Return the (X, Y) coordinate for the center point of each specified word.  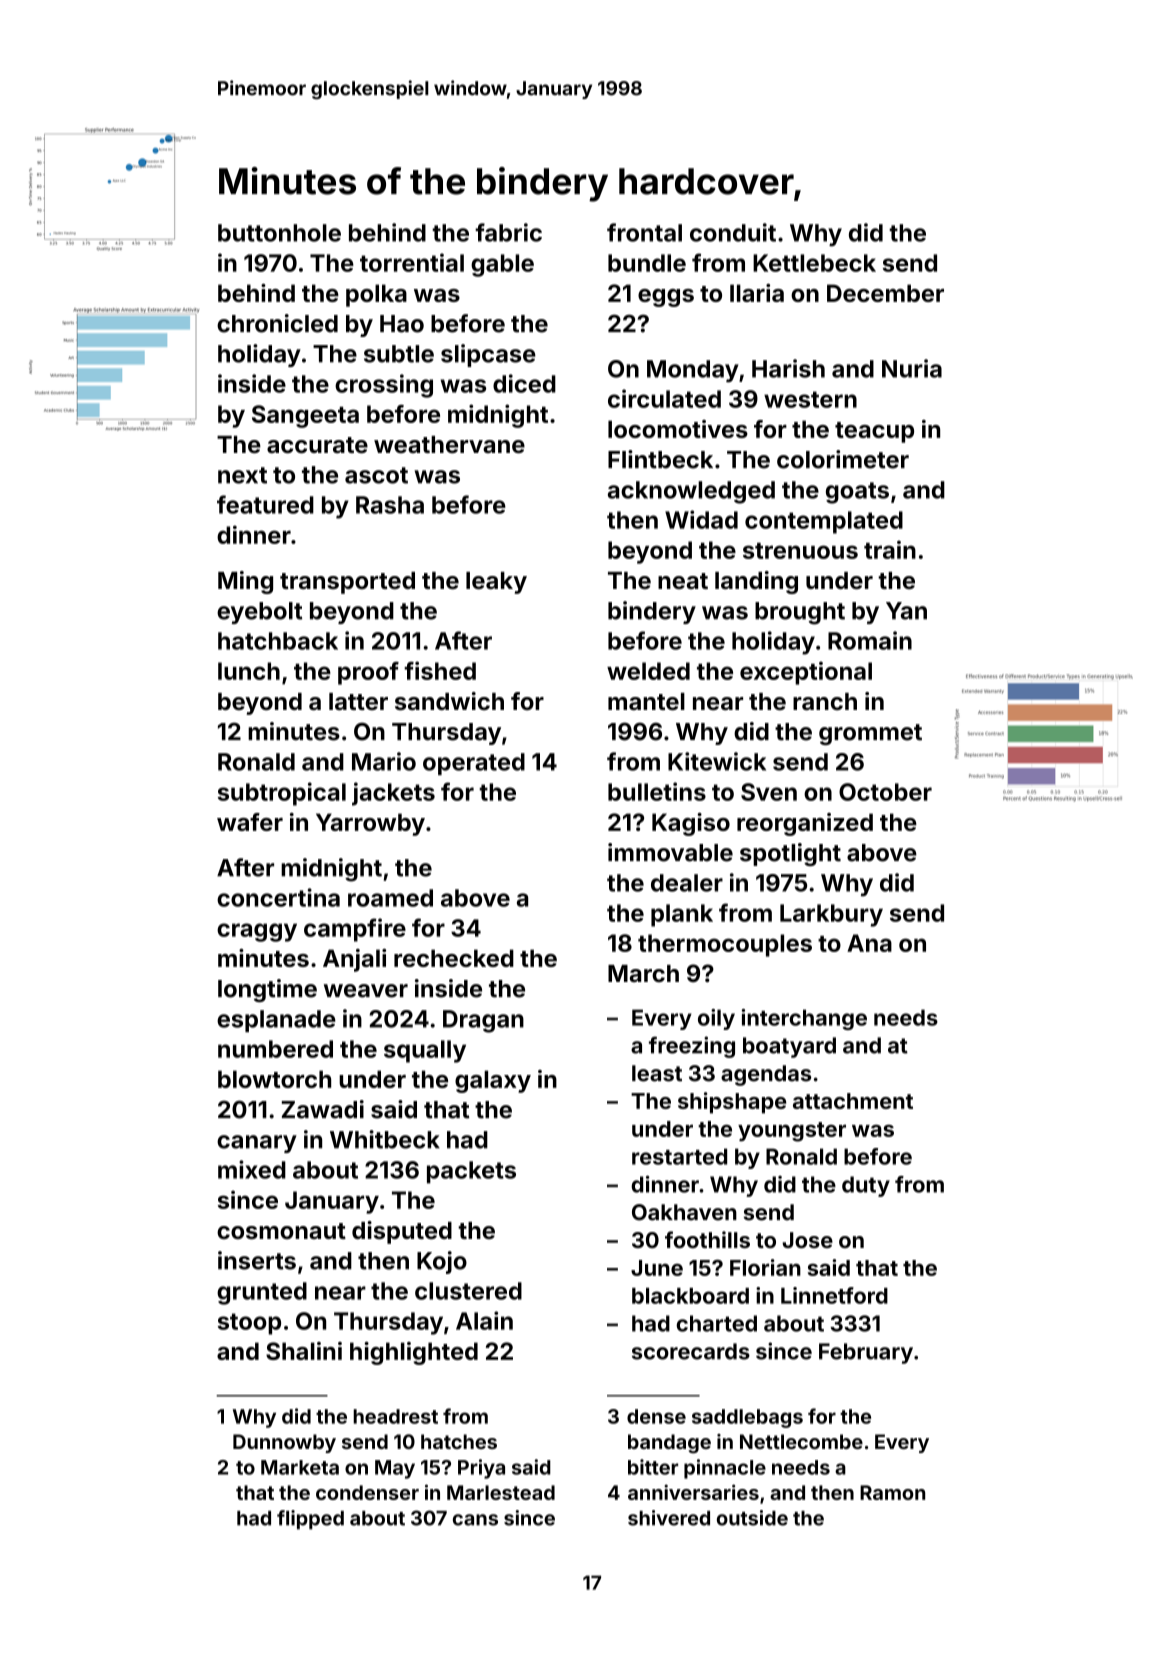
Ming (245, 582)
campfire (355, 930)
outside (752, 1518)
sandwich (449, 701)
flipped (310, 1520)
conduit (733, 232)
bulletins (657, 791)
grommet (870, 734)
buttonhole (279, 233)
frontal (644, 232)
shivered (669, 1518)
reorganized (805, 824)
